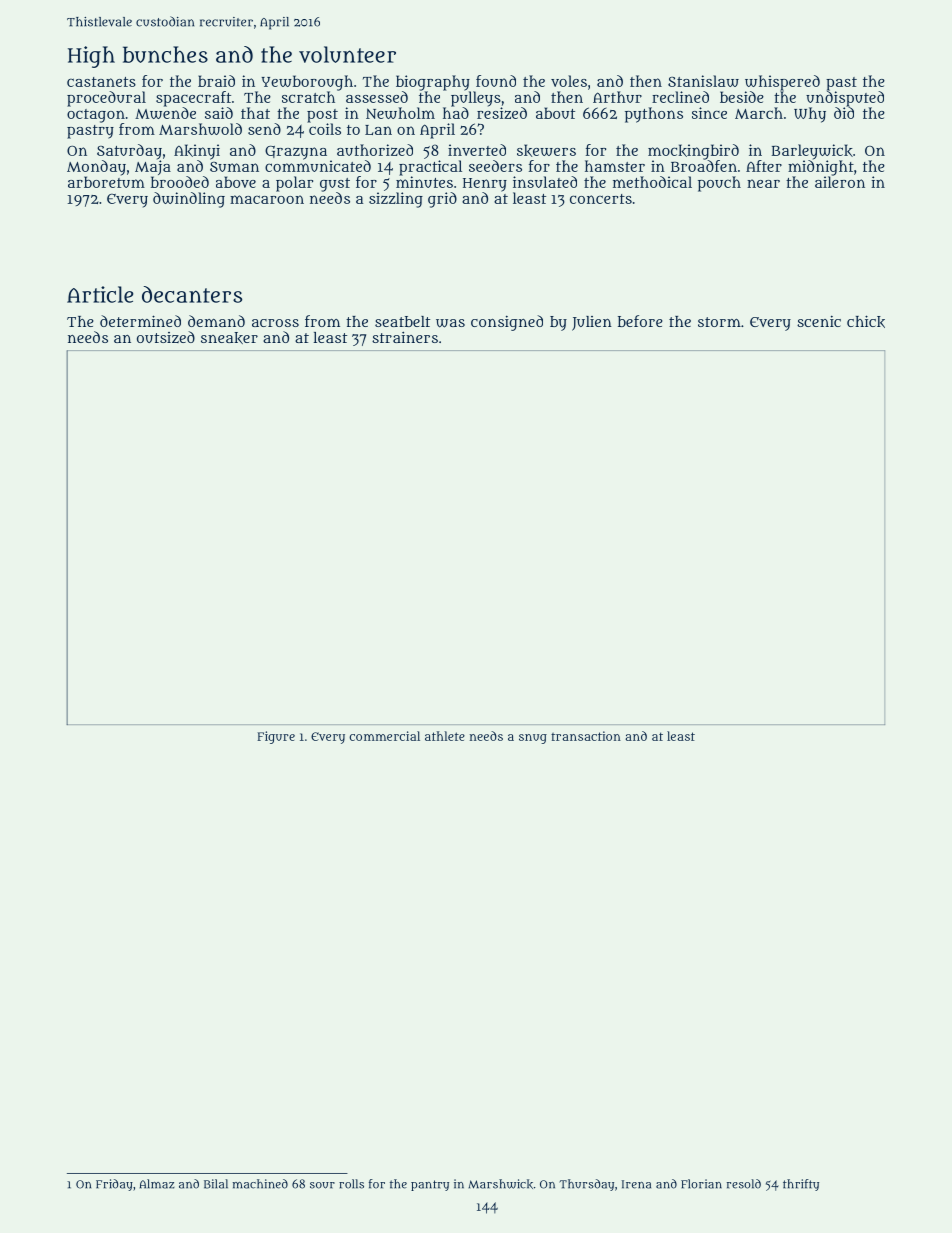 The height and width of the image is (1233, 952). Describe the element at coordinates (719, 184) in the image. I see `pouch` at that location.
